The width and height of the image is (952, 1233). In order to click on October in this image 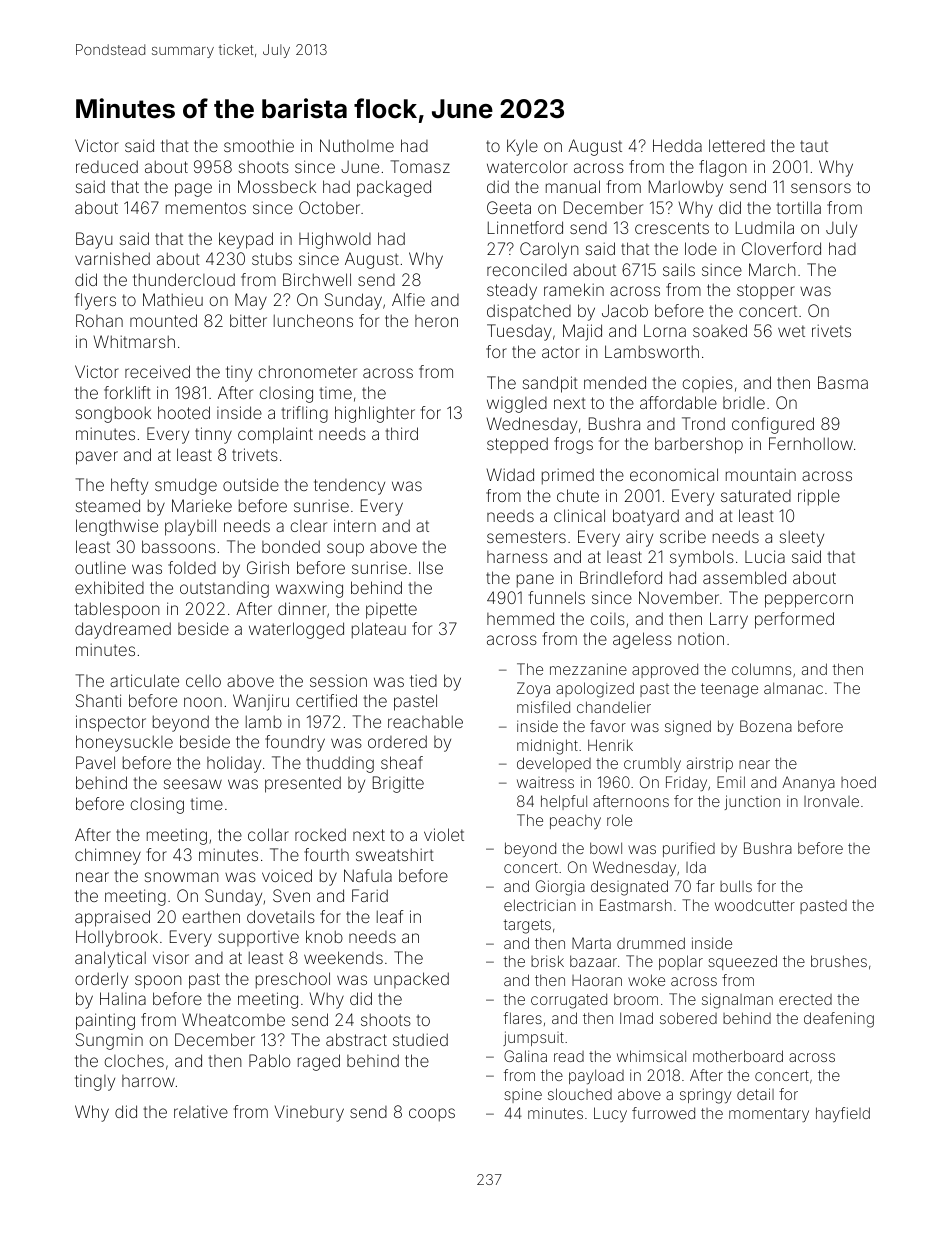, I will do `click(329, 207)`.
